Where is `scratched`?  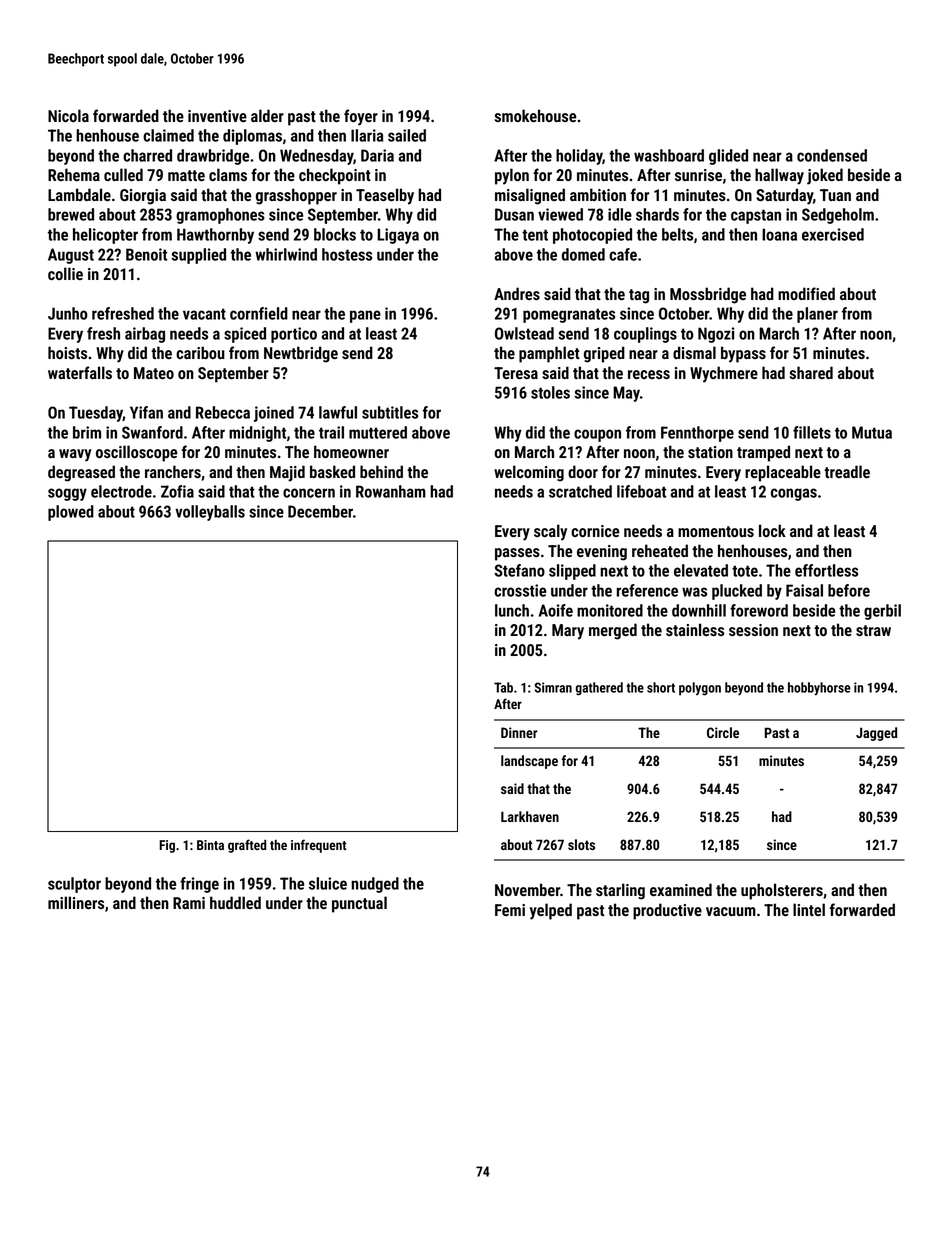 scratched is located at coordinates (580, 491).
